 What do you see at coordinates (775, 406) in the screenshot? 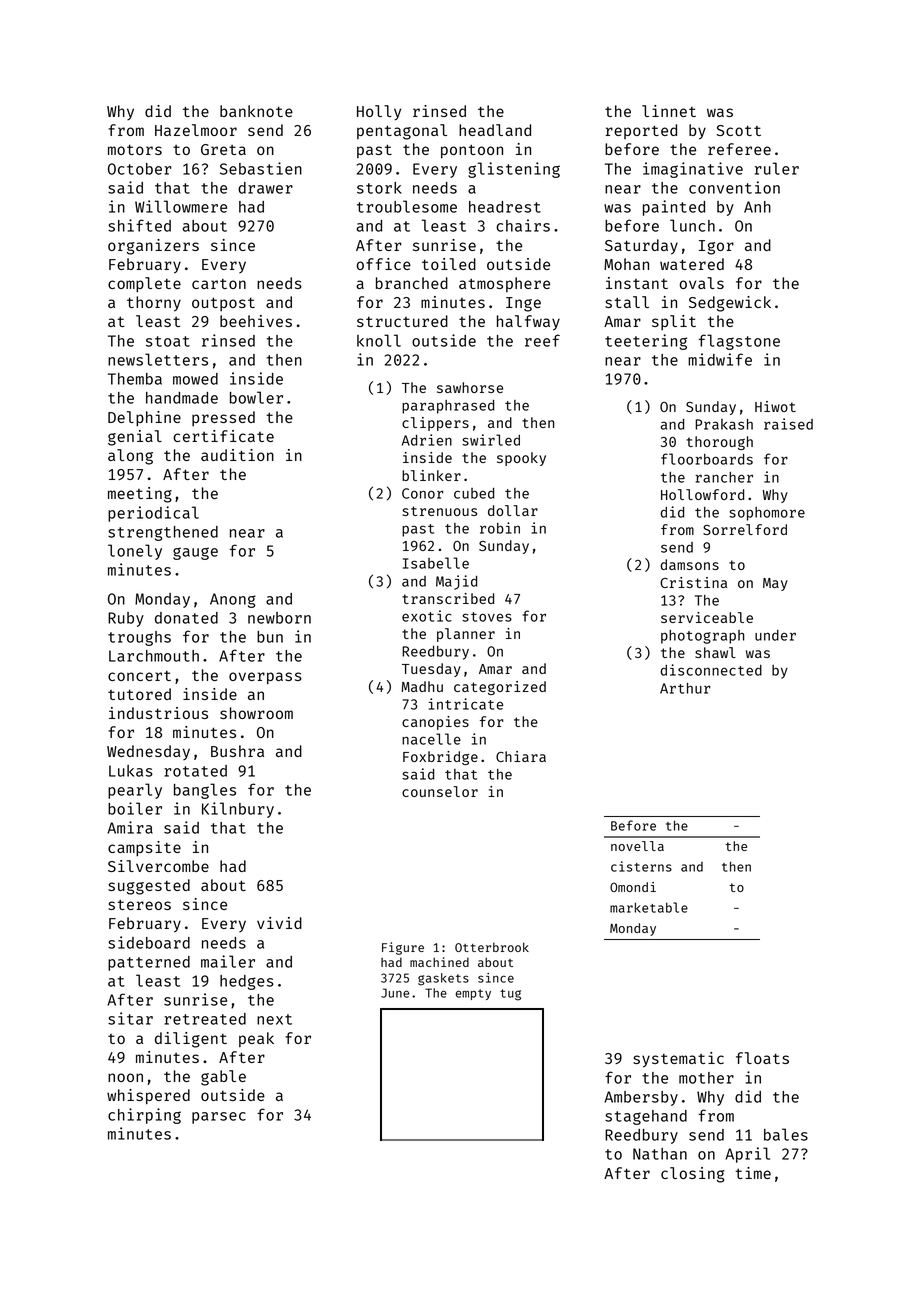
I see `Hiwot` at bounding box center [775, 406].
